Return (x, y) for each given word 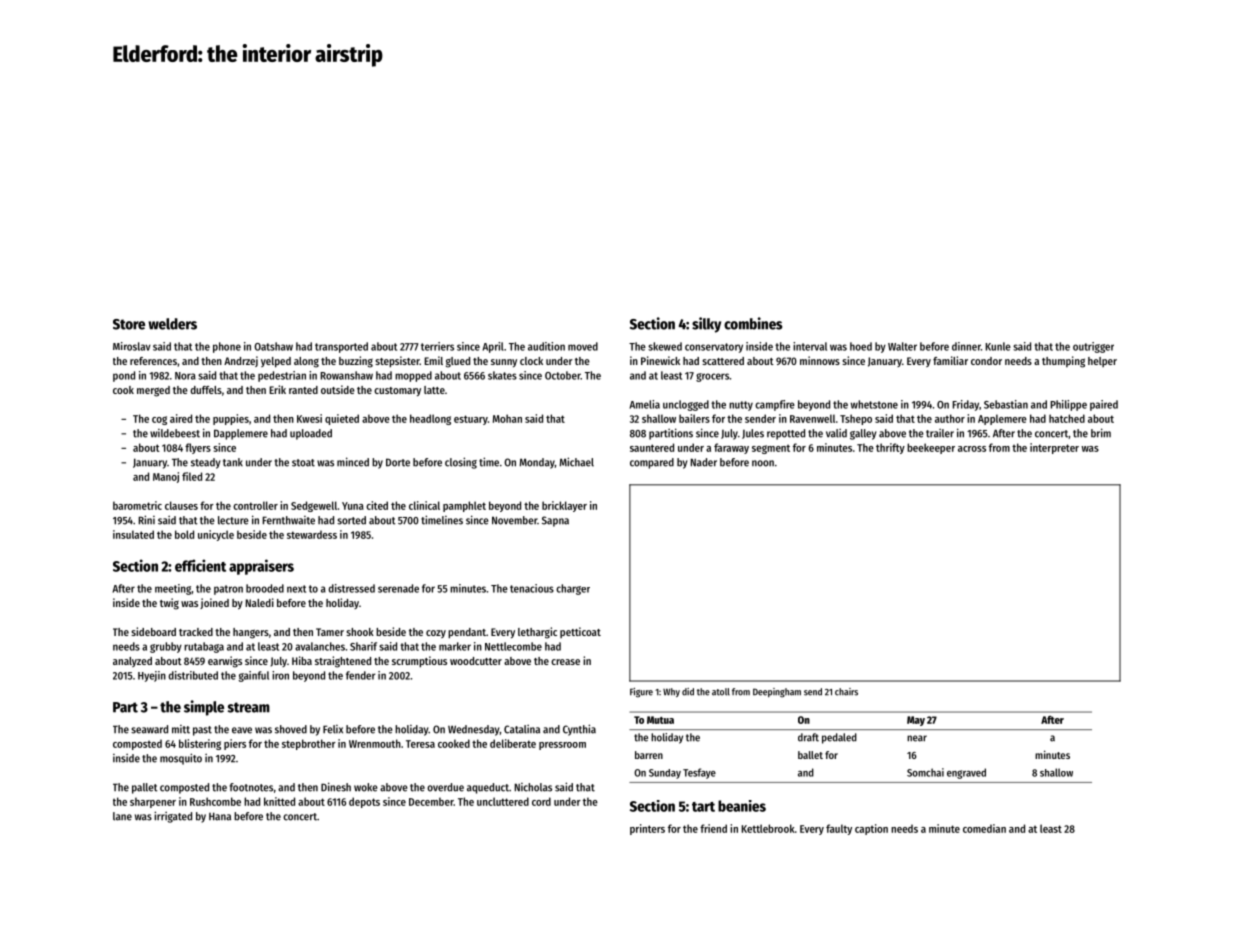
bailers (694, 418)
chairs (846, 692)
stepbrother (309, 744)
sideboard (153, 631)
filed (192, 476)
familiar (950, 360)
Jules (753, 434)
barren (649, 755)
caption (871, 829)
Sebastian (1006, 404)
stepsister (397, 362)
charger (573, 589)
